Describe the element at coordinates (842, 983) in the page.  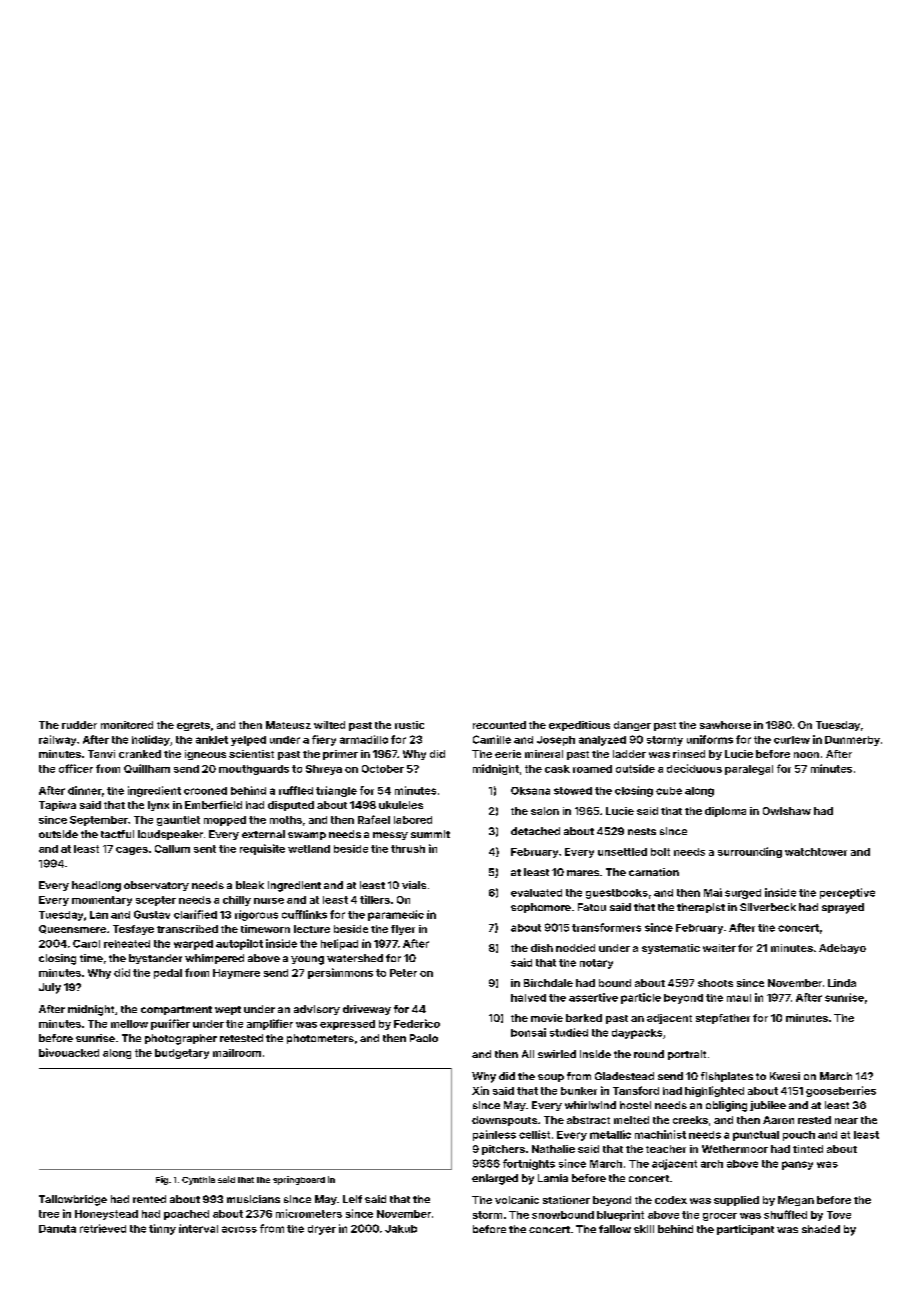
I see `Linda` at that location.
